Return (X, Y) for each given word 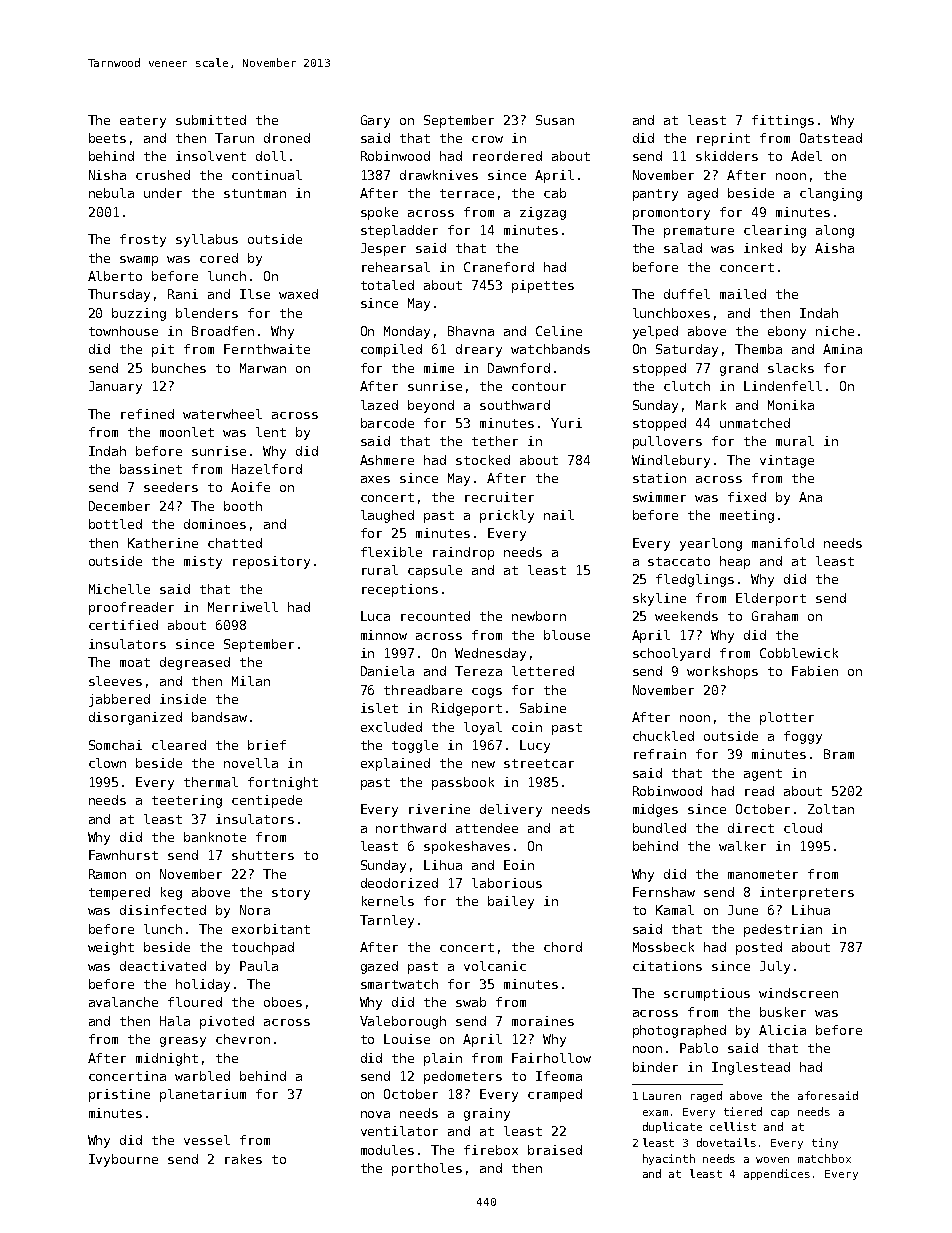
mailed (743, 294)
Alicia (782, 1030)
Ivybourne (123, 1160)
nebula (111, 193)
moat (135, 662)
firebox (491, 1150)
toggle (415, 746)
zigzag (543, 213)
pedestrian (783, 930)
